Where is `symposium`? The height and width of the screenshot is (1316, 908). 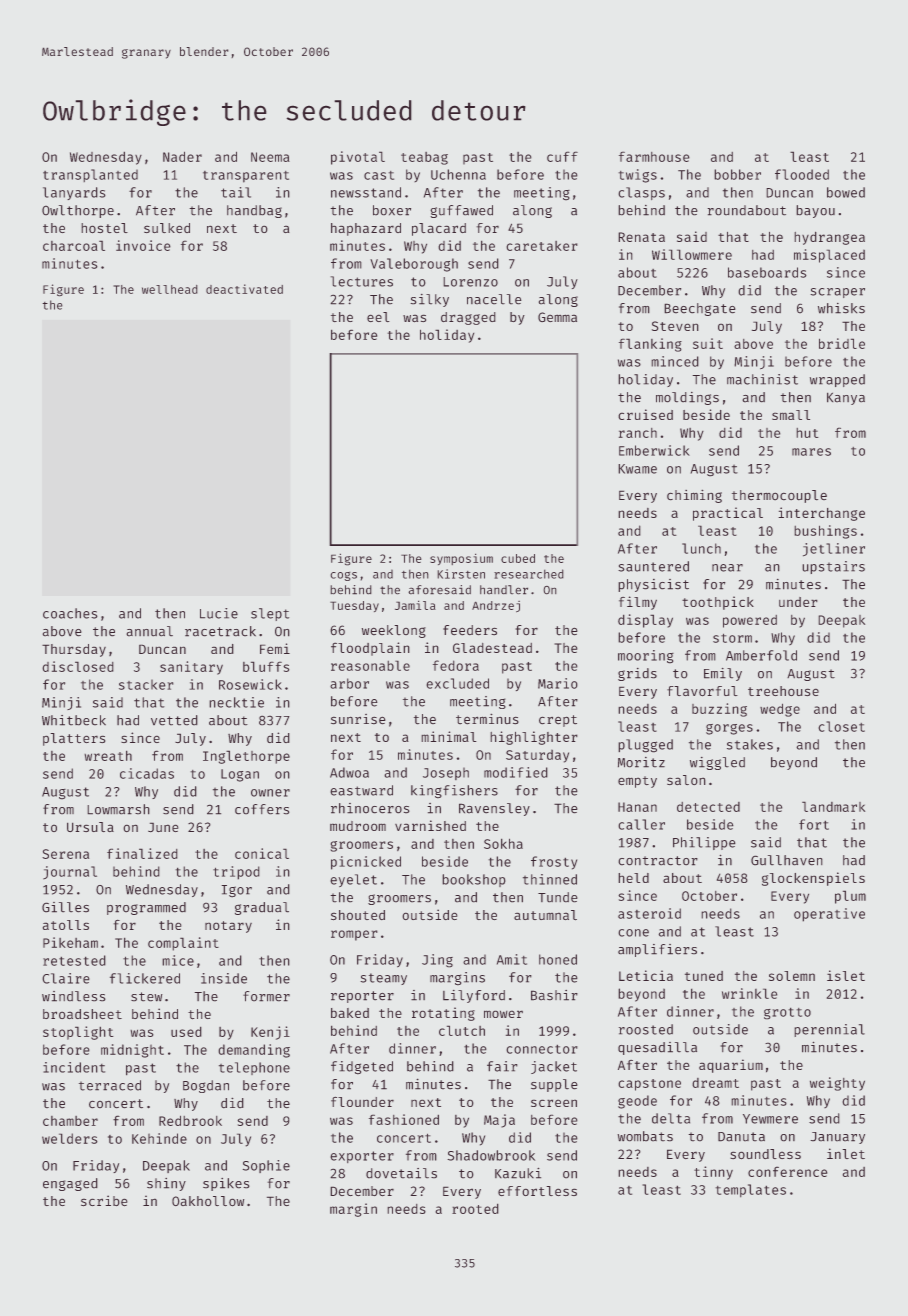
symposium is located at coordinates (461, 559).
